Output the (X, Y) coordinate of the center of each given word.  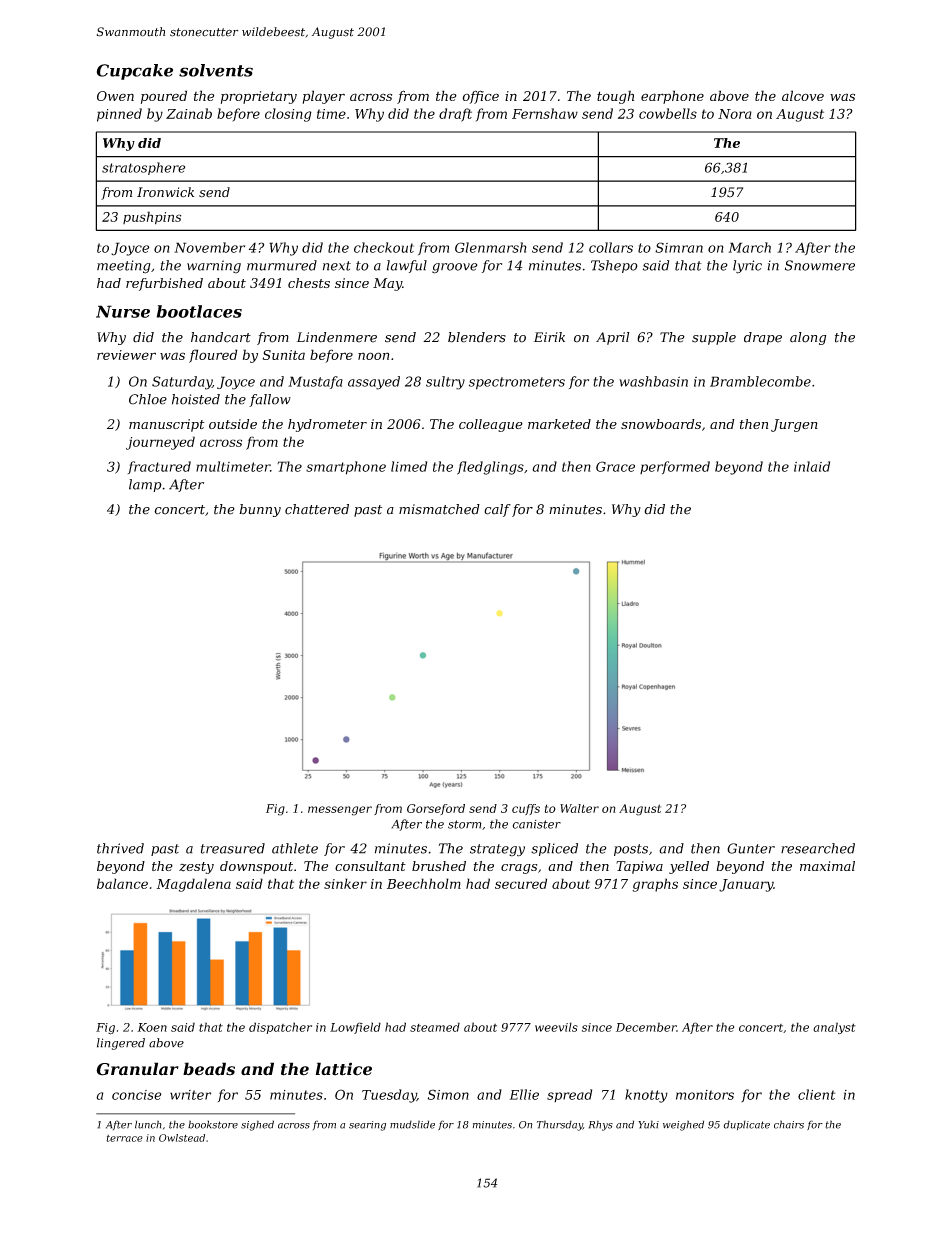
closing (288, 115)
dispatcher (280, 1028)
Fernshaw (545, 113)
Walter (579, 808)
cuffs (526, 809)
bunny (260, 510)
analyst (834, 1028)
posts (631, 850)
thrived (120, 848)
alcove (803, 95)
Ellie (524, 1094)
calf (497, 510)
